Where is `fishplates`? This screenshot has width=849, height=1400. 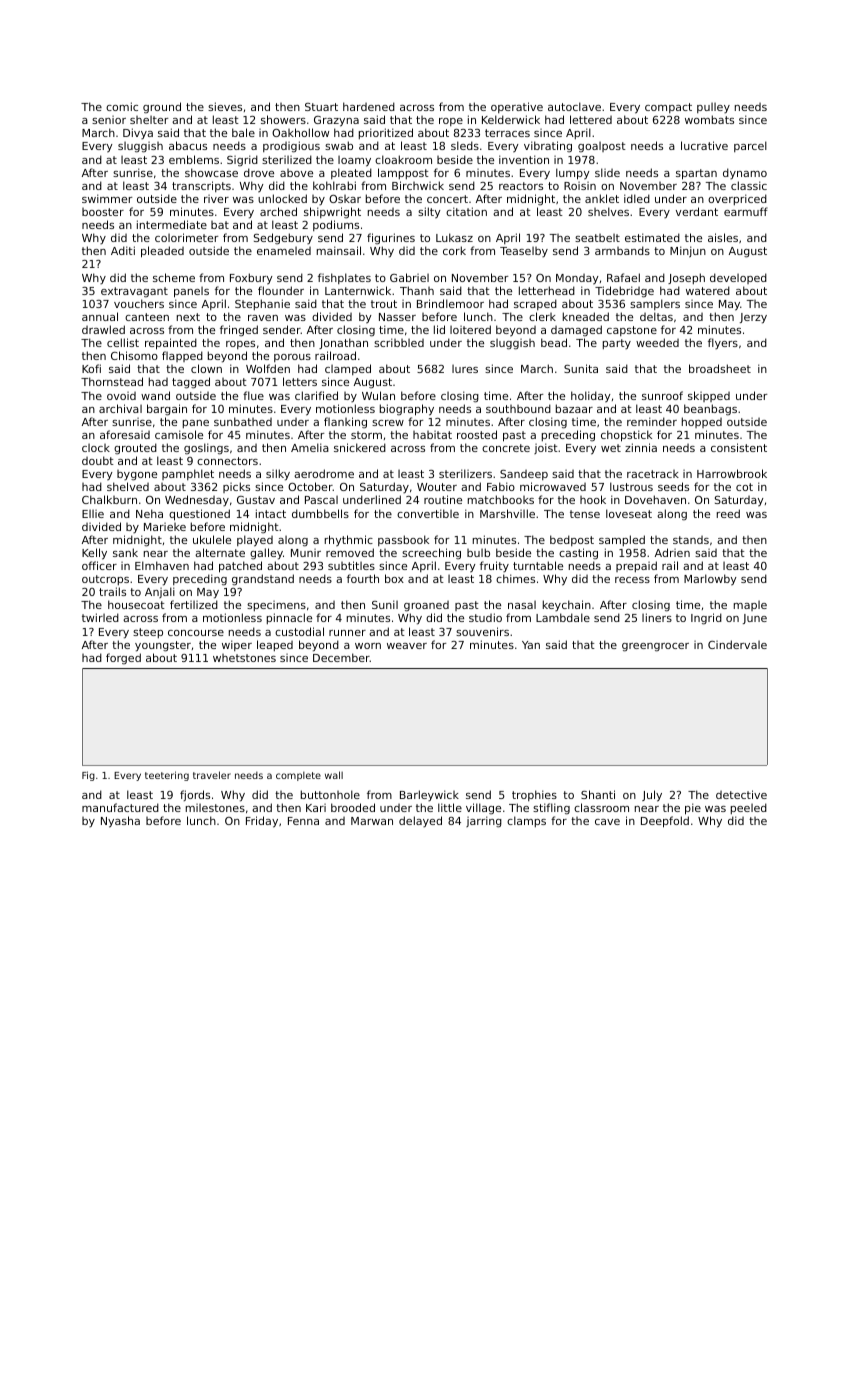
fishplates is located at coordinates (344, 278).
